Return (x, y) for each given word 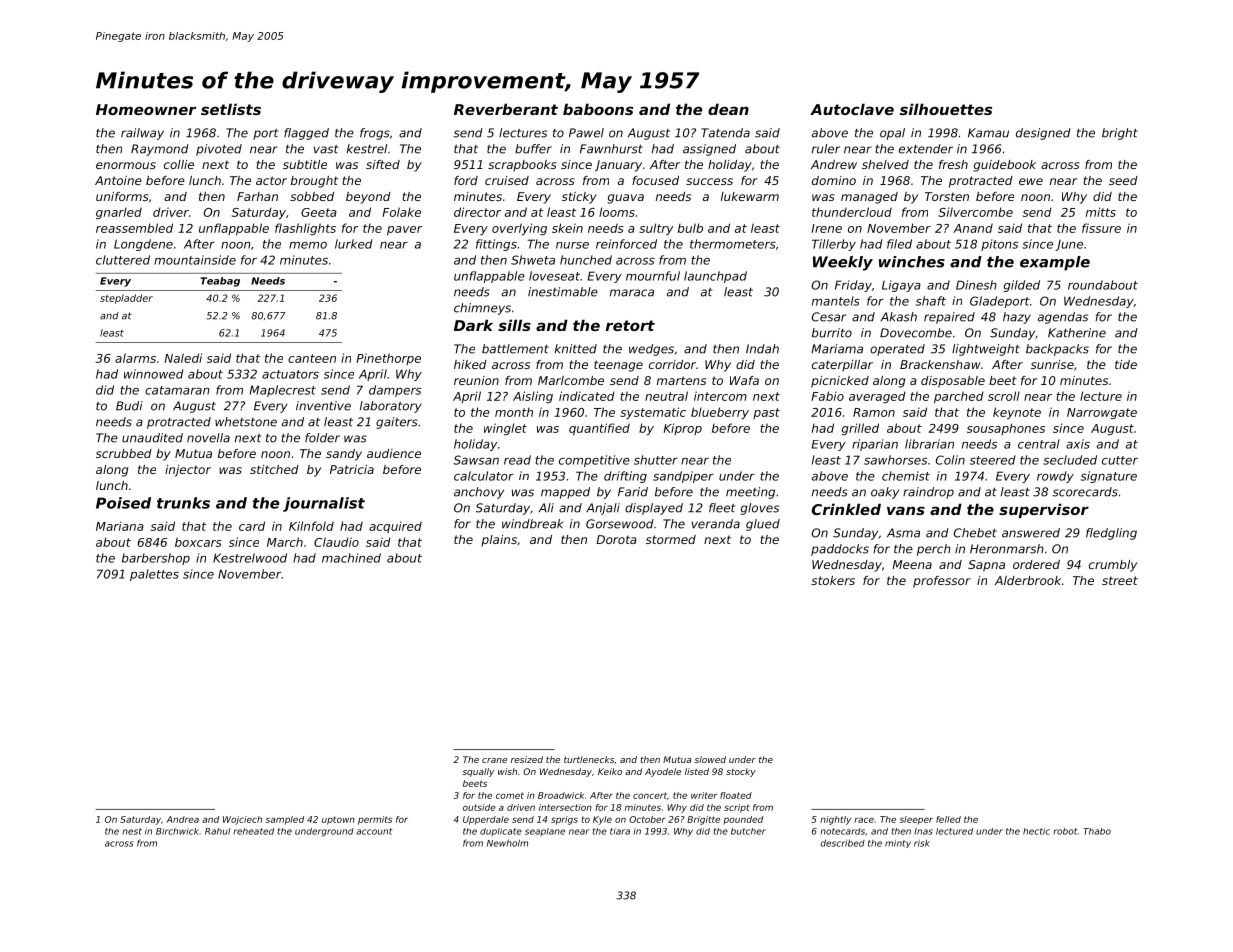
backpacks (1057, 350)
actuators (290, 374)
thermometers (733, 244)
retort (630, 325)
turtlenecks (589, 759)
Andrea (182, 819)
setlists (231, 109)
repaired (949, 318)
